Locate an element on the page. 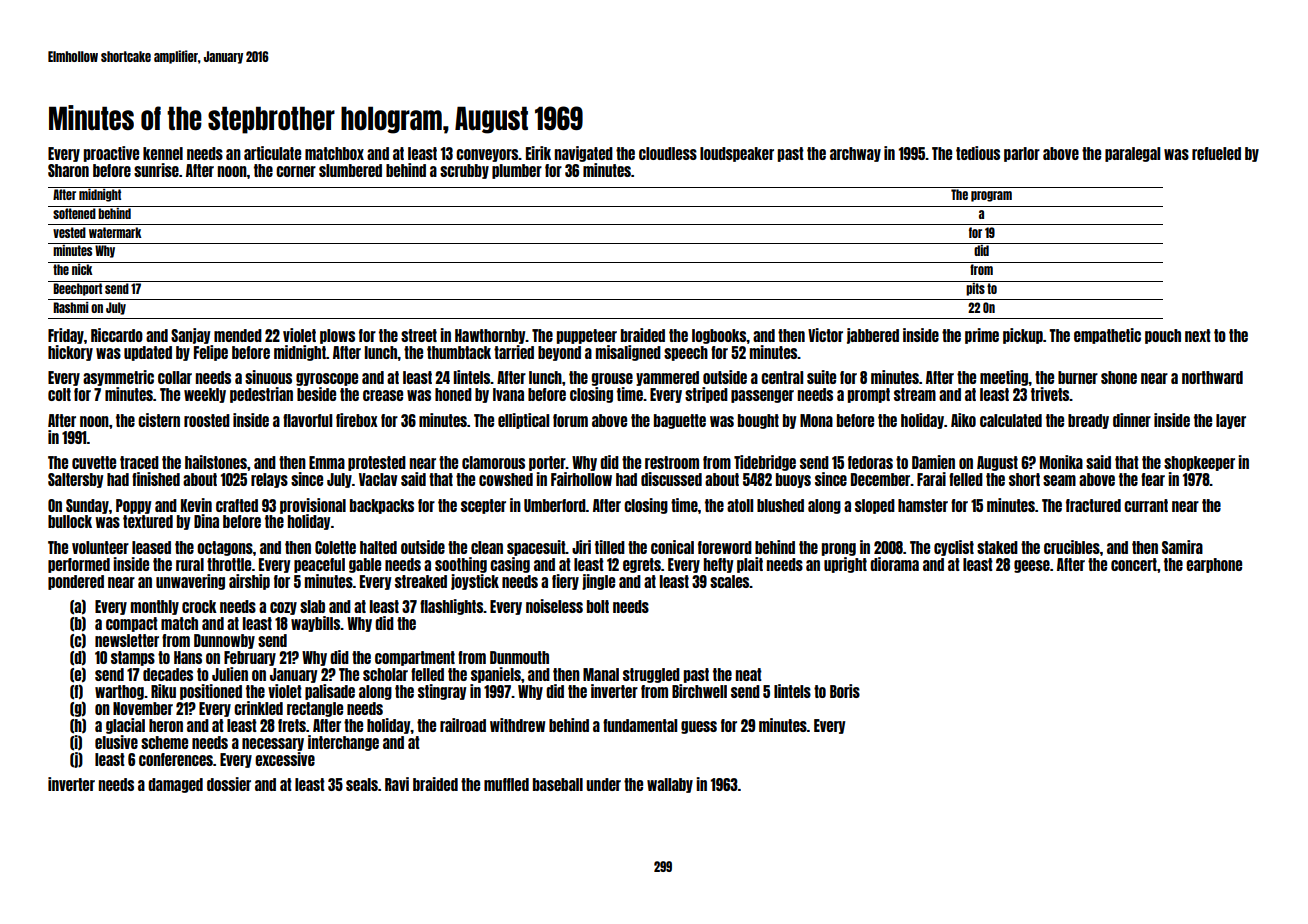 The height and width of the document is (924, 1308). refueled is located at coordinates (1216, 153).
